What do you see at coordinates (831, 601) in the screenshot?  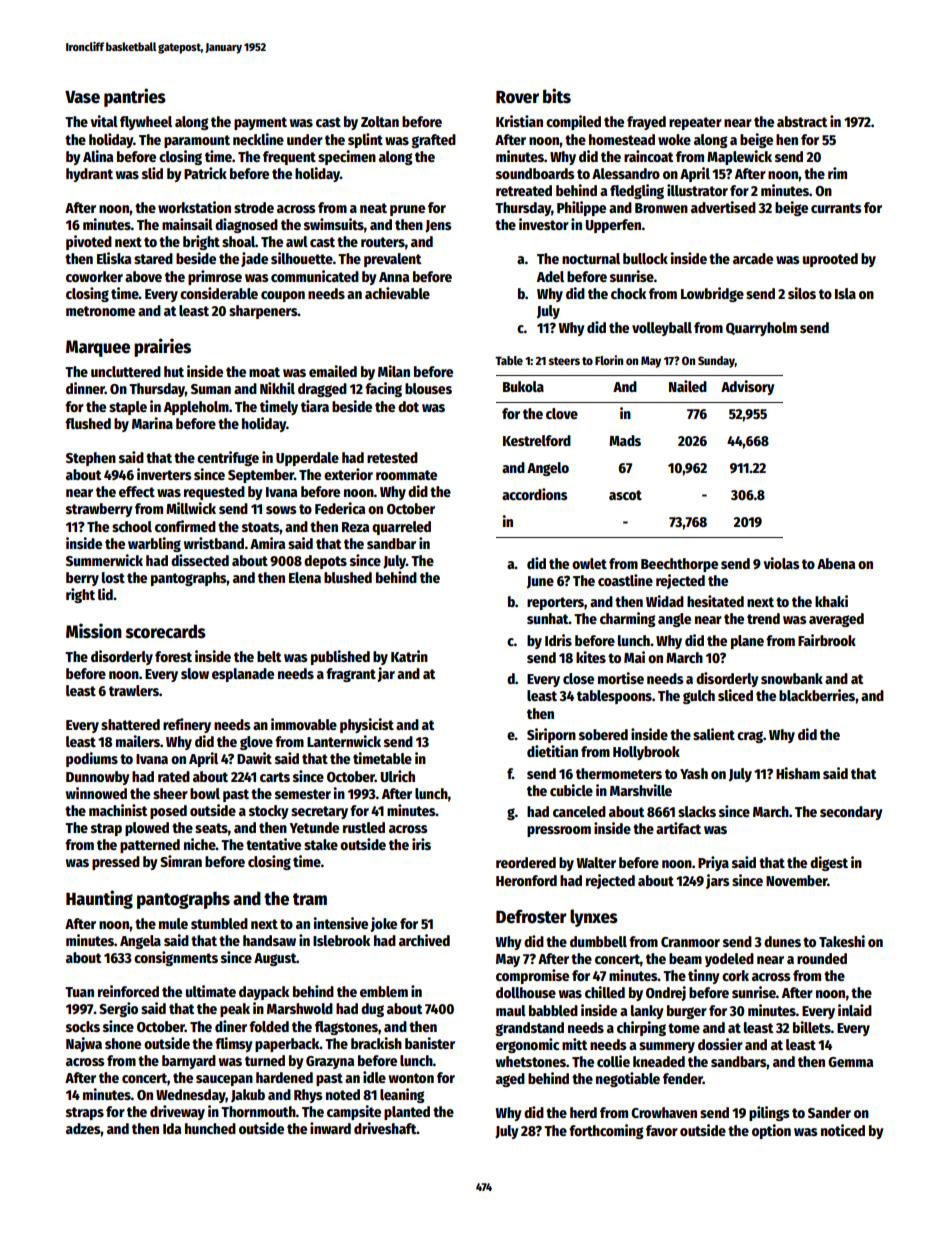 I see `khaki` at bounding box center [831, 601].
